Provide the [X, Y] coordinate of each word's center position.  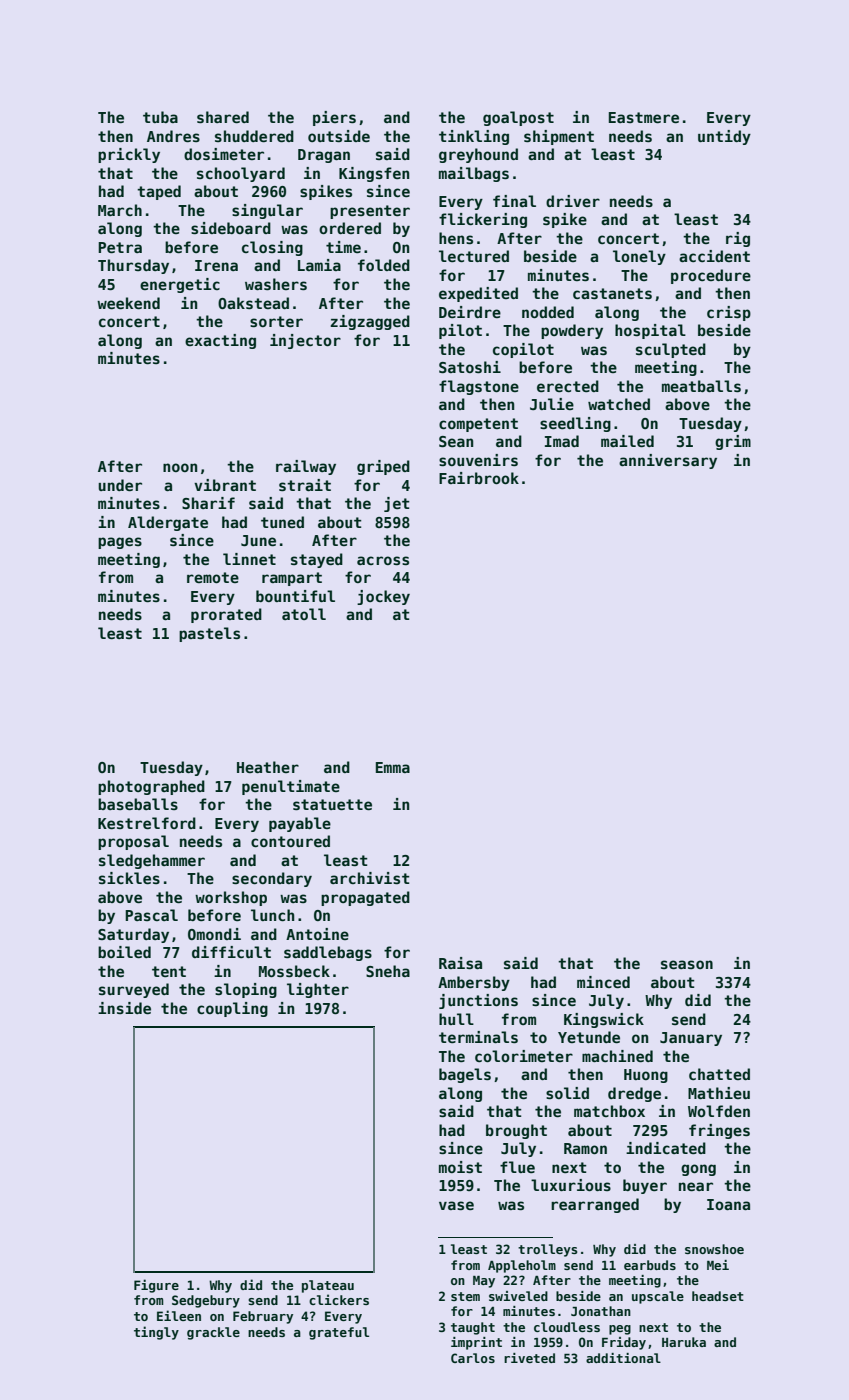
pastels [209, 634]
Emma [393, 767]
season [687, 964]
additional [623, 1358]
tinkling [474, 137]
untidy [724, 137]
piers [334, 118]
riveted [529, 1358]
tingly [156, 1333]
